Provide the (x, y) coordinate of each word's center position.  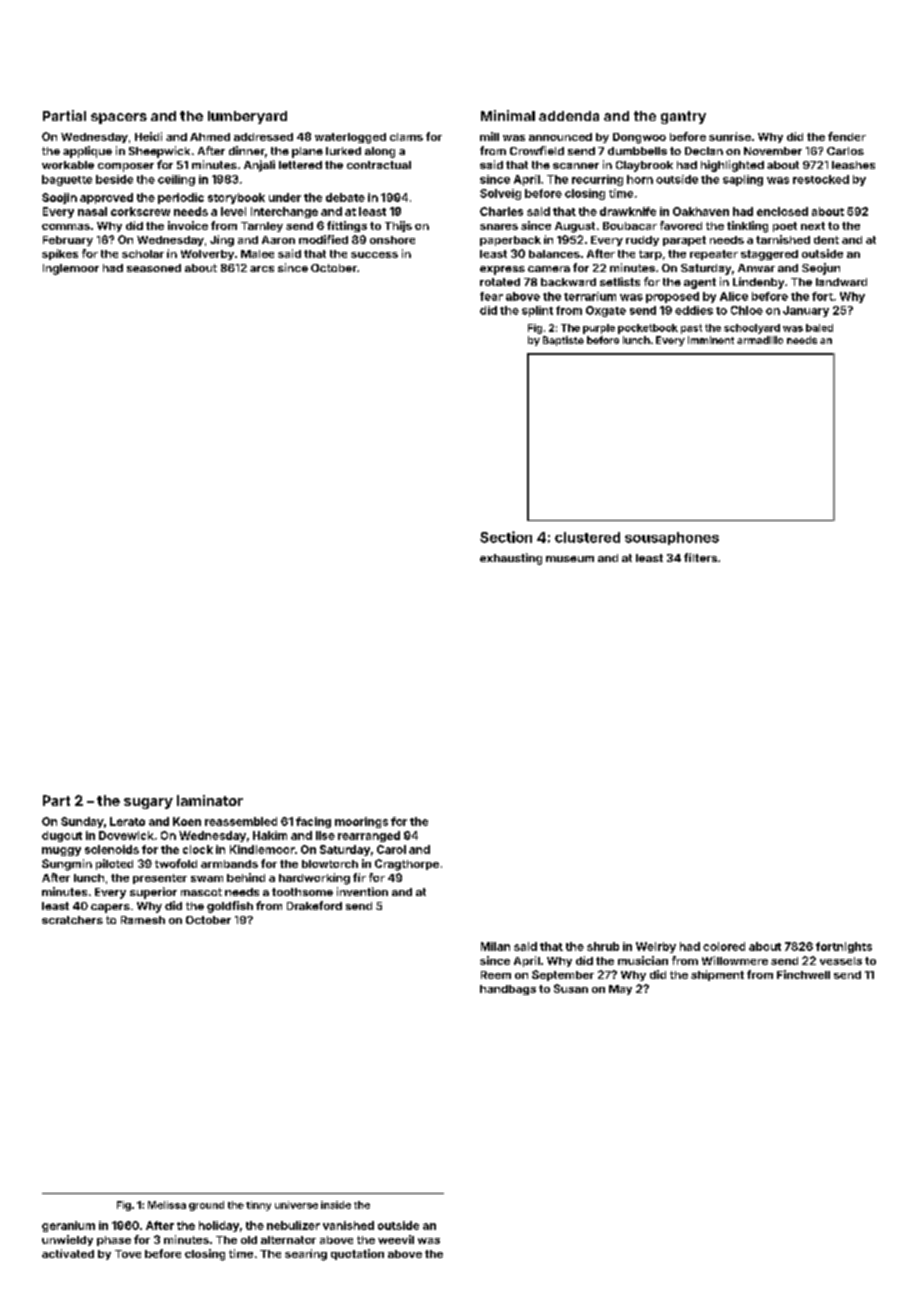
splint (537, 311)
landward (841, 282)
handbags (508, 990)
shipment (717, 975)
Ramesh (143, 920)
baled (819, 328)
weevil (396, 1239)
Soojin (59, 198)
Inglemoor (71, 269)
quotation (357, 1254)
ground (206, 1206)
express (502, 270)
